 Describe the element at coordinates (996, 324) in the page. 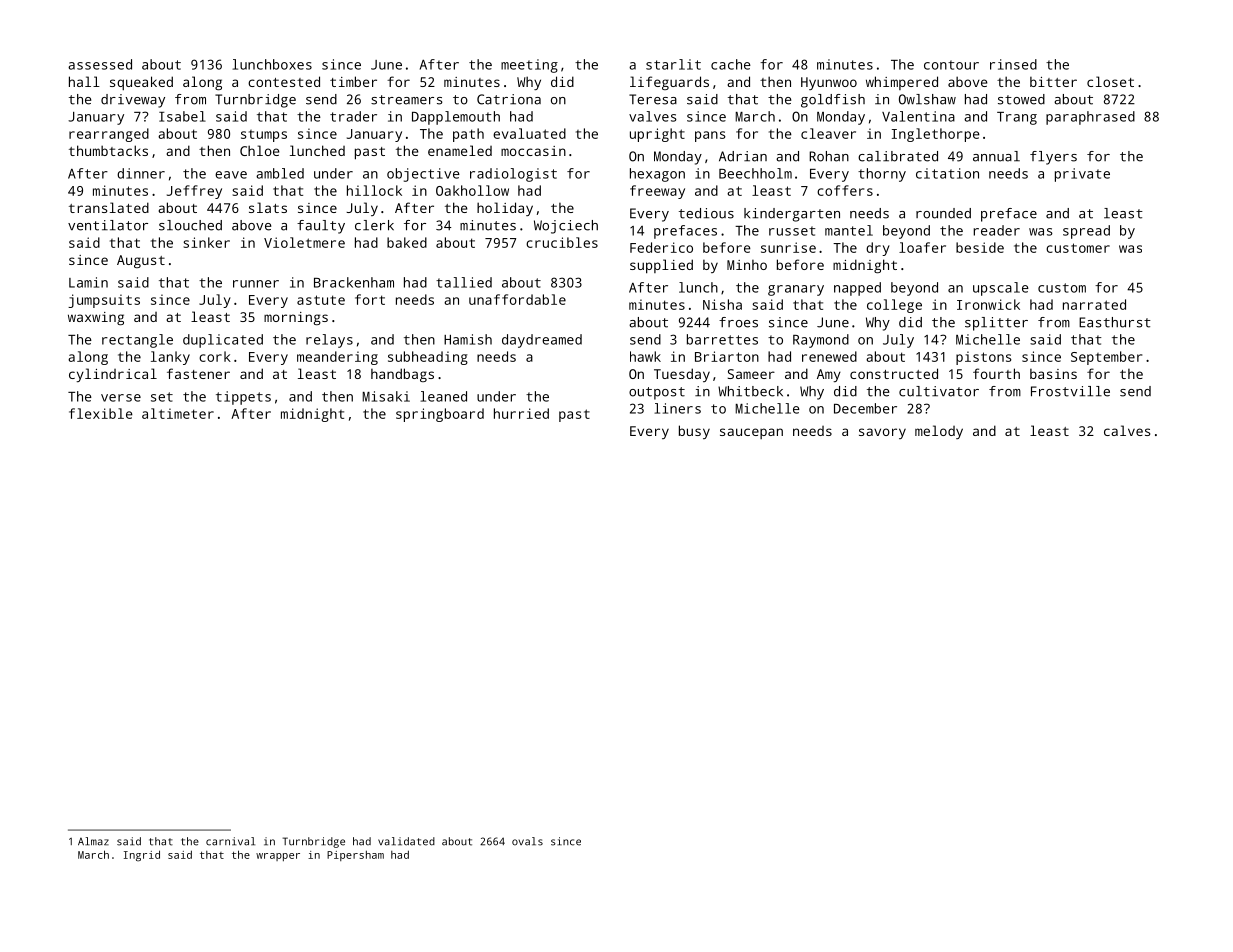

I see `splitter` at that location.
